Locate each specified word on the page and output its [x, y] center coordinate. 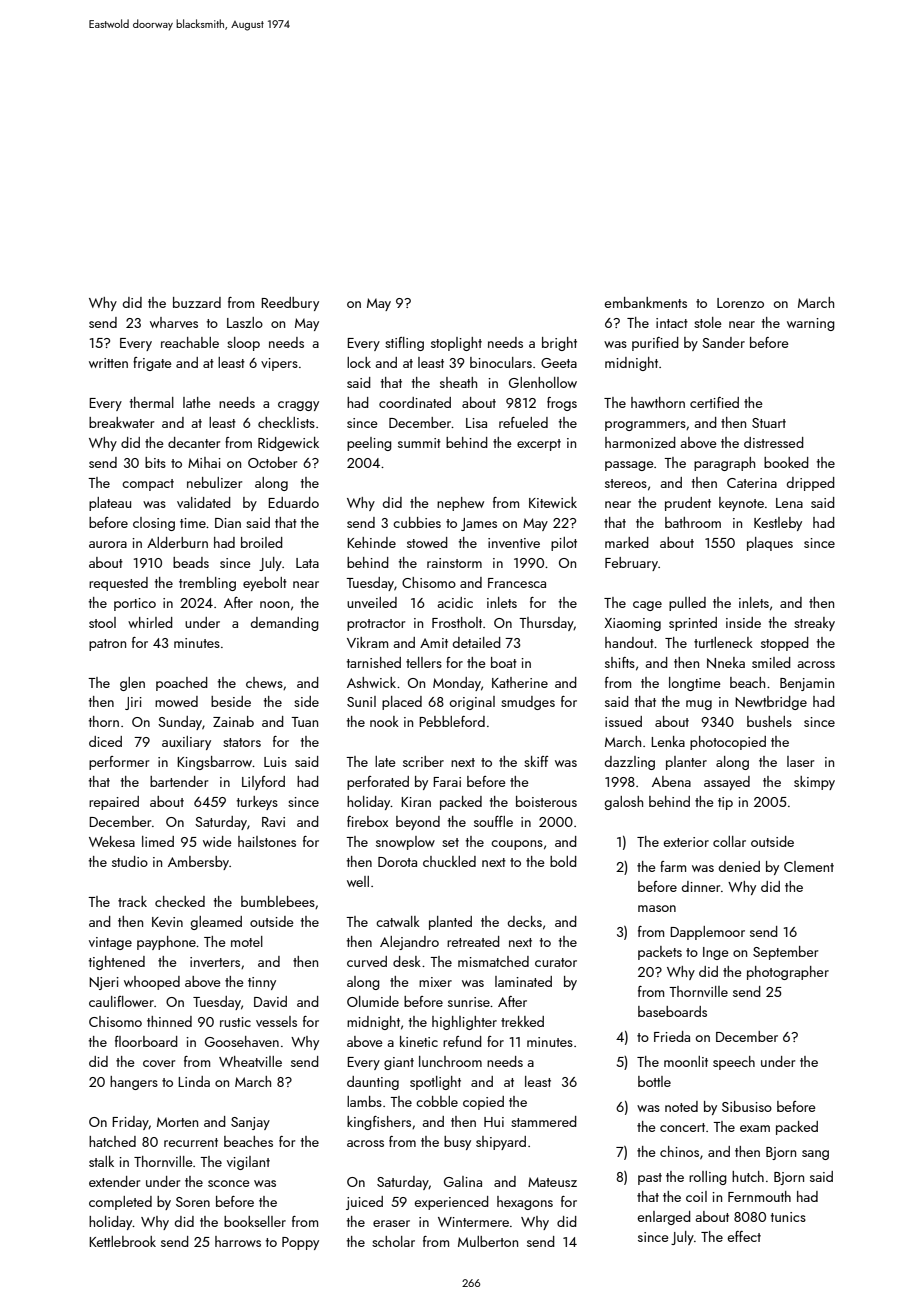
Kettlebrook [122, 1241]
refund [462, 1041]
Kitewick [553, 502]
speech [734, 1063]
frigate [152, 364]
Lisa [476, 423]
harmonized [640, 442]
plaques [770, 544]
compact [148, 485]
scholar [393, 1241]
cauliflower [121, 1001]
